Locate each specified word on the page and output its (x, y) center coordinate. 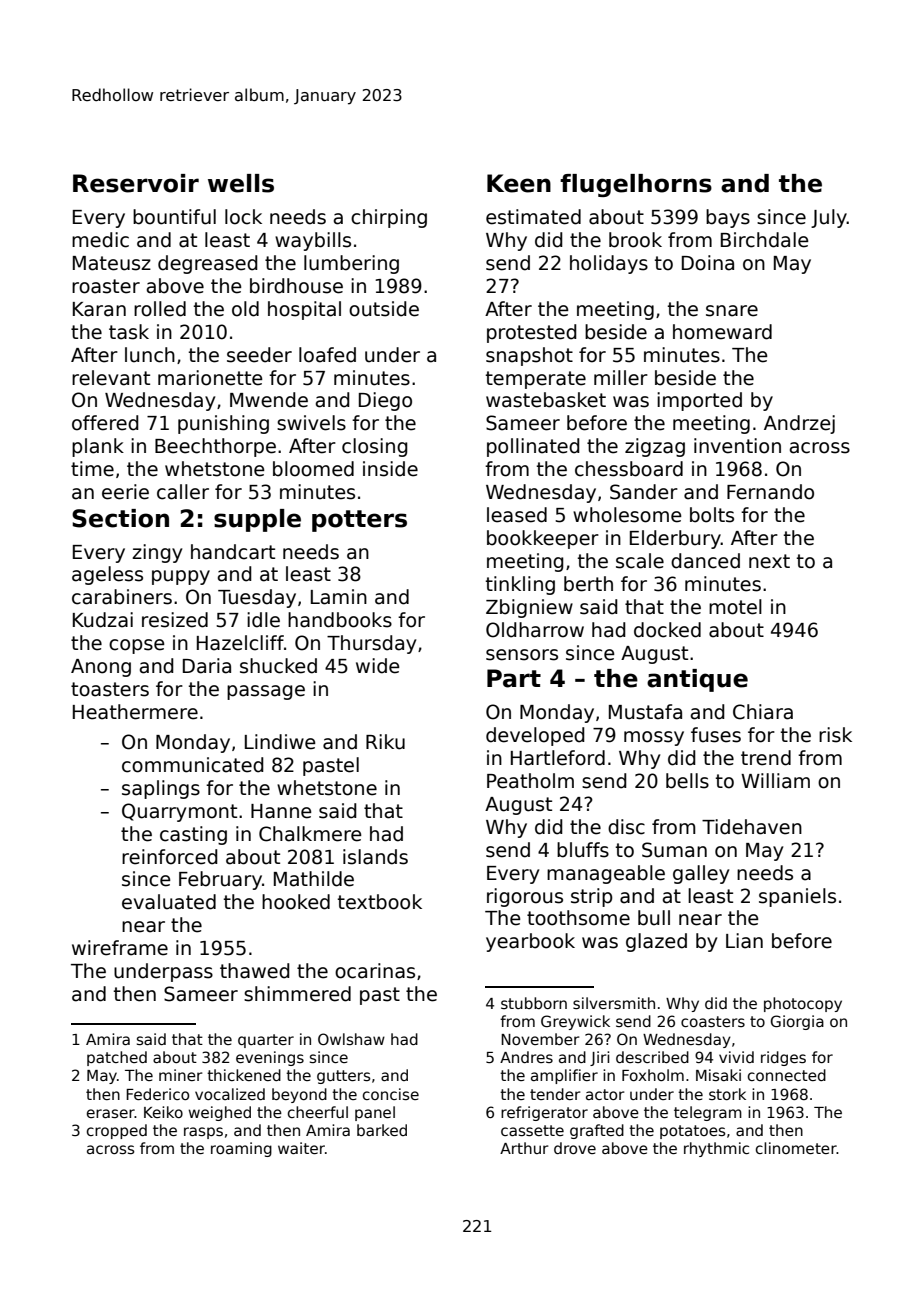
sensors (522, 655)
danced (705, 561)
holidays (609, 264)
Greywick (575, 1022)
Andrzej (799, 424)
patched (117, 1058)
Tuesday (257, 598)
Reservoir (136, 183)
